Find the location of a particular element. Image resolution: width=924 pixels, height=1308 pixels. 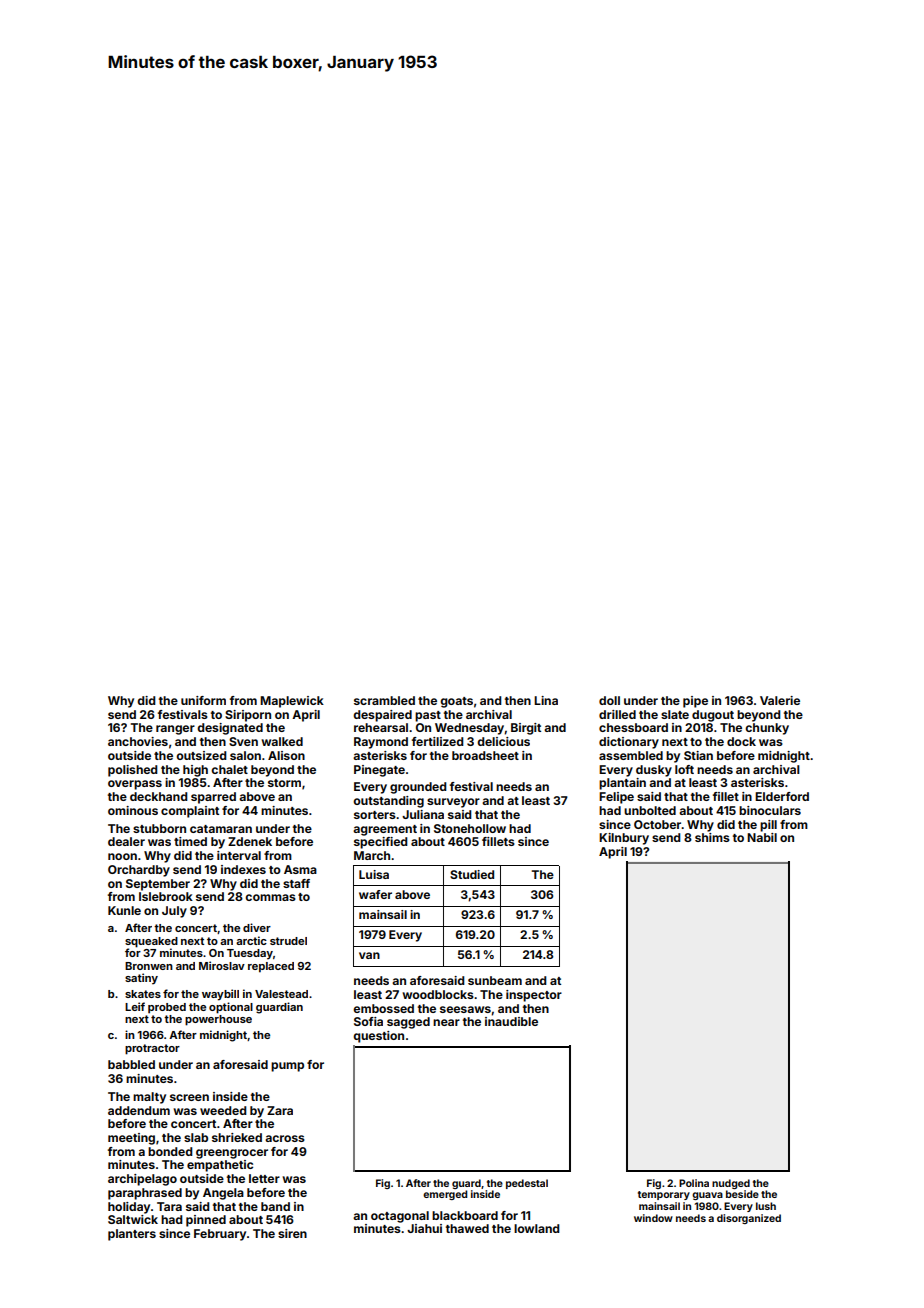

disorganized is located at coordinates (749, 1219).
